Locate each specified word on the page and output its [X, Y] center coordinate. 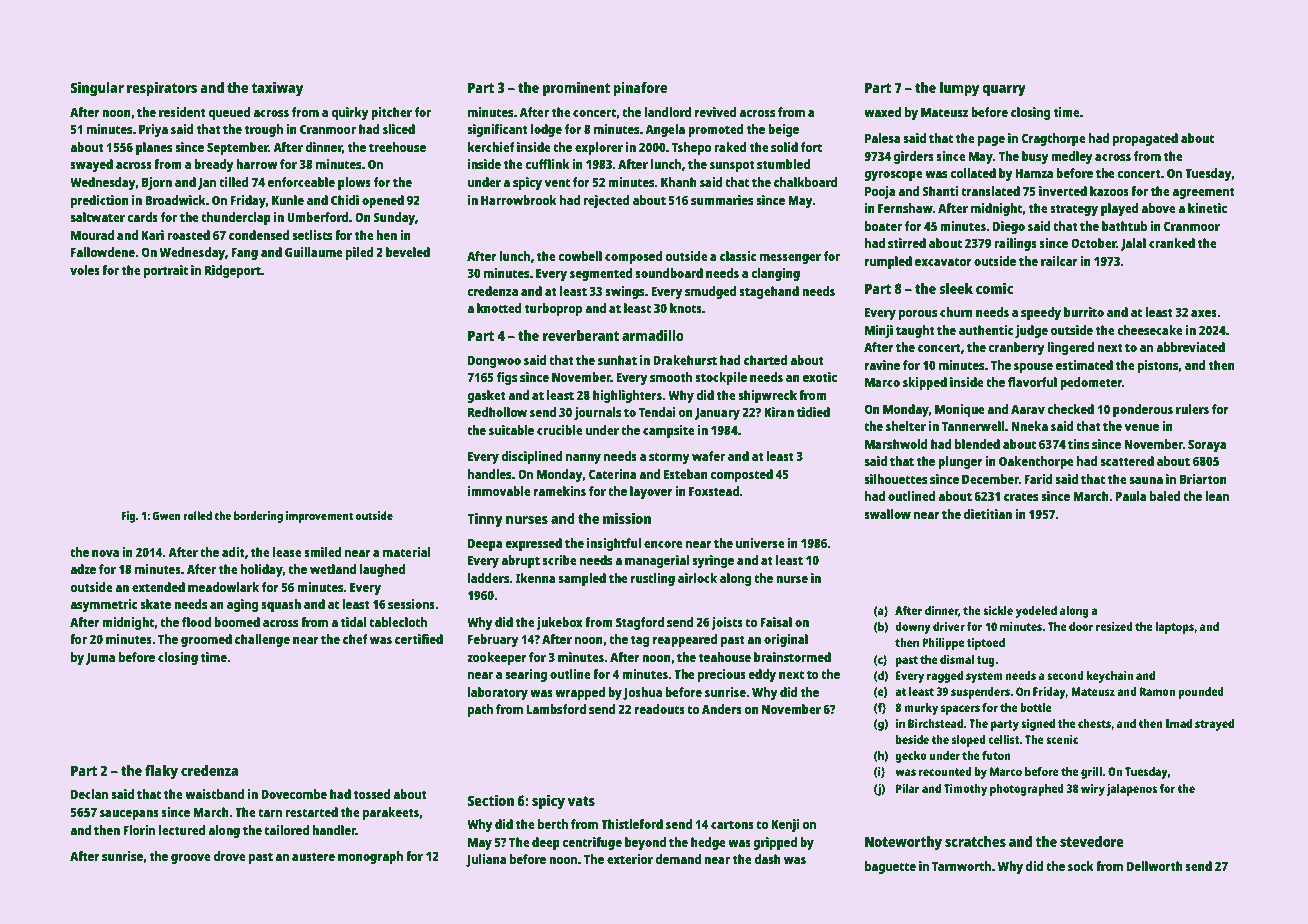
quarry [1004, 91]
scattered [1127, 461]
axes [1204, 313]
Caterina [612, 474]
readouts [660, 709]
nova [105, 553]
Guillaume [314, 252]
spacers [960, 710]
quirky [350, 113]
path [480, 710]
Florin [139, 830]
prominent [576, 89]
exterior [630, 859]
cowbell [580, 256]
